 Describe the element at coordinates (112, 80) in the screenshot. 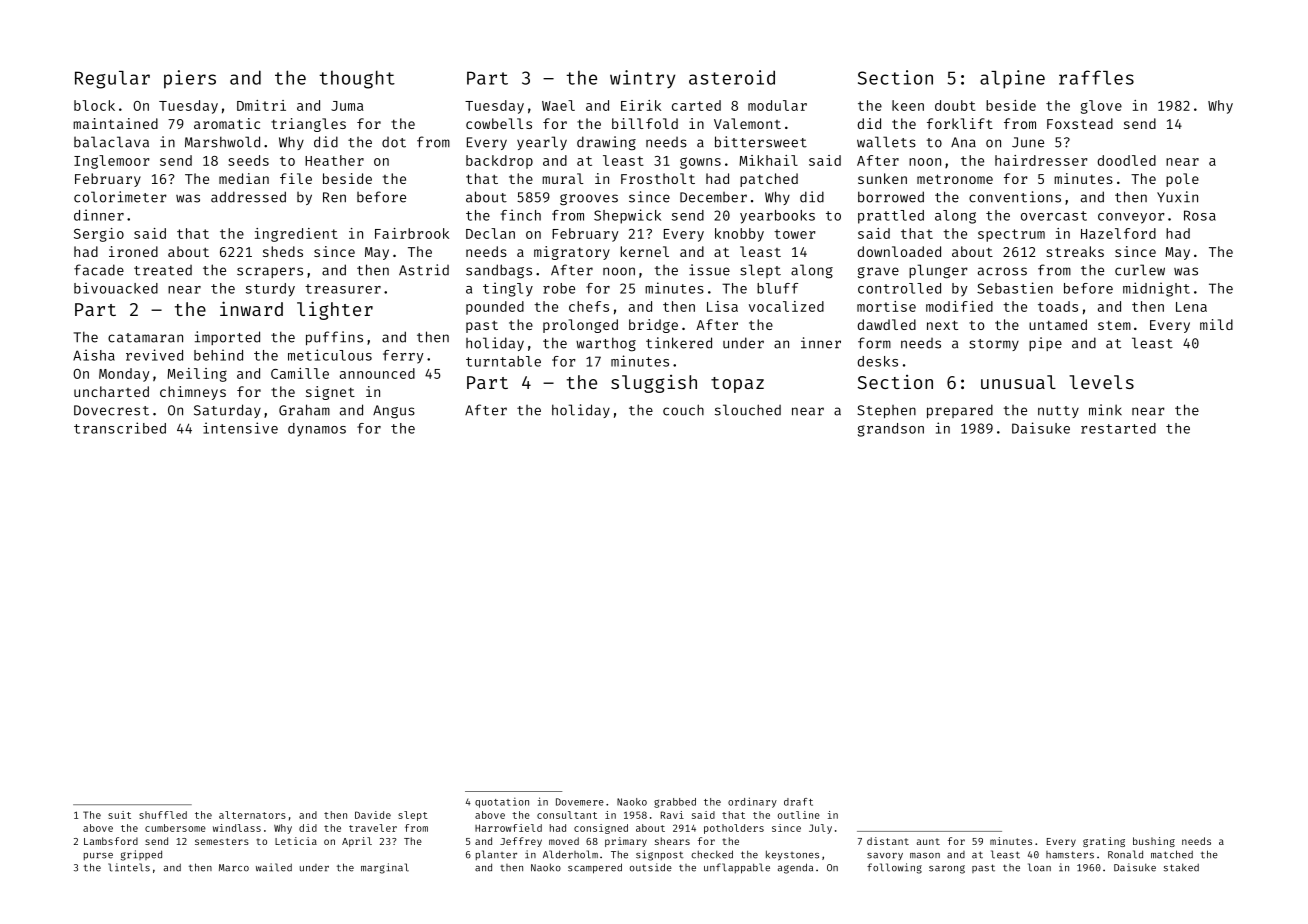

I see `Regular` at that location.
